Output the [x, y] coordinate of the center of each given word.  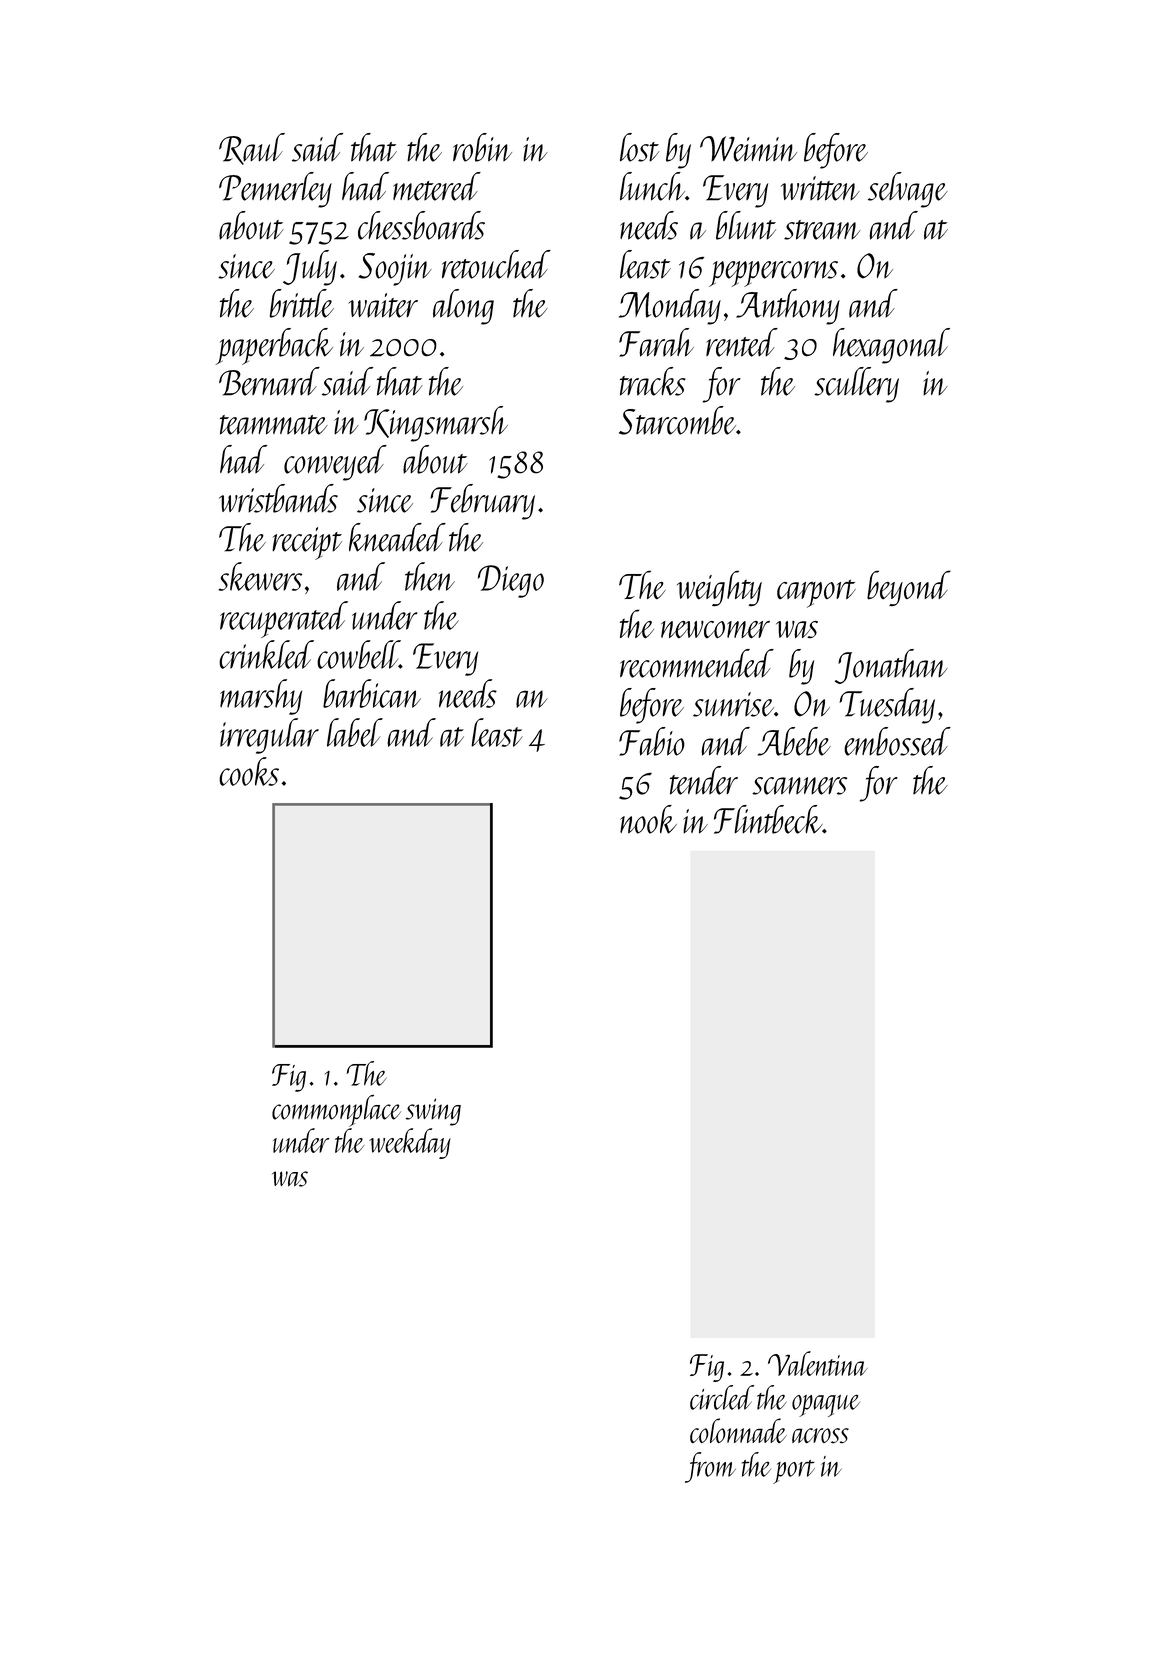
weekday [410, 1143]
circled [722, 1397]
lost [639, 147]
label [355, 732]
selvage [908, 190]
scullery [856, 385]
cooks [249, 771]
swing [433, 1112]
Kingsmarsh [436, 424]
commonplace [336, 1111]
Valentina [818, 1363]
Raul [252, 149]
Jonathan [891, 666]
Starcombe [677, 420]
